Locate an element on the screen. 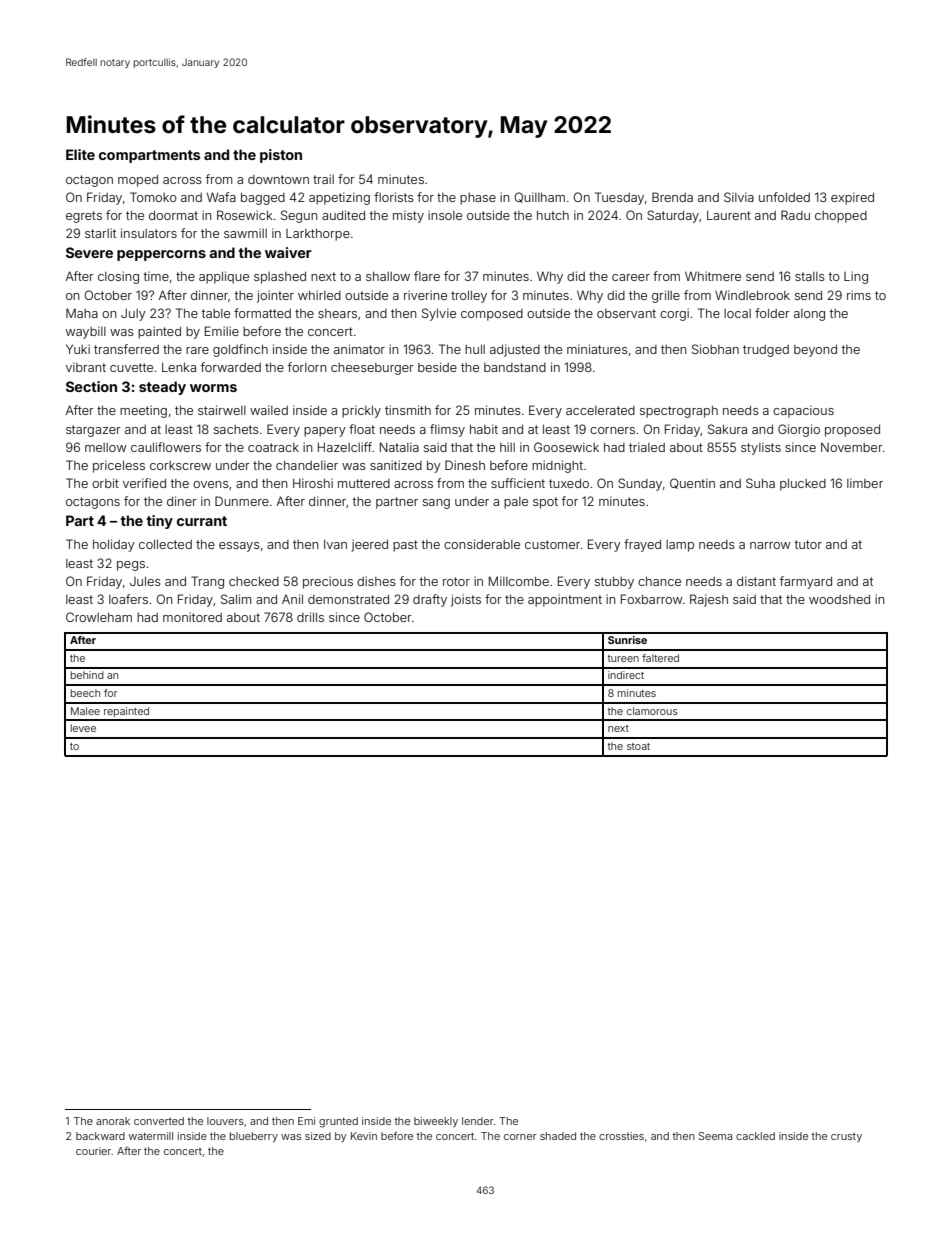 Image resolution: width=952 pixels, height=1233 pixels. orbit is located at coordinates (105, 483).
